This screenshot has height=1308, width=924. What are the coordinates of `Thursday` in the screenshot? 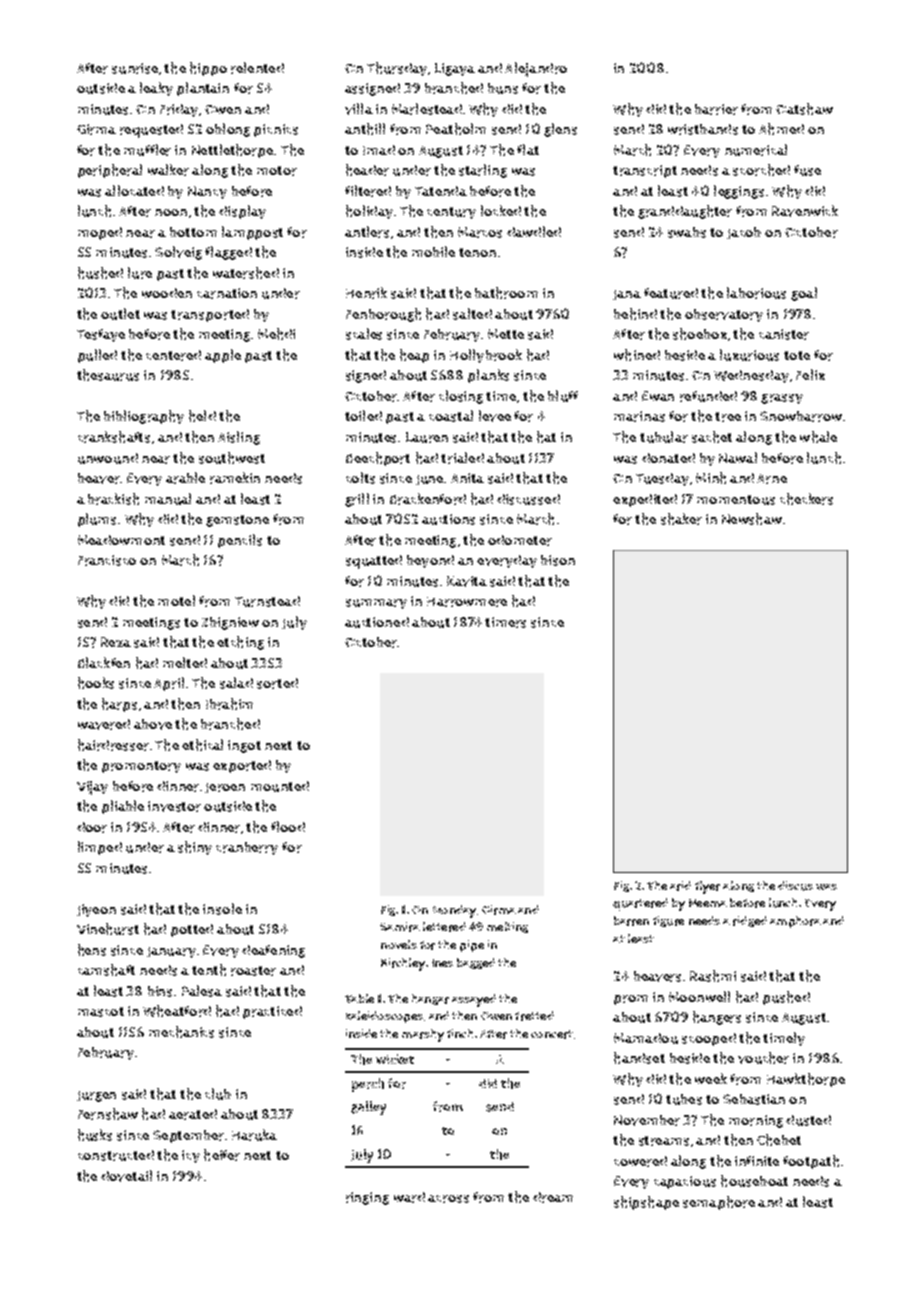 It's located at (397, 69).
